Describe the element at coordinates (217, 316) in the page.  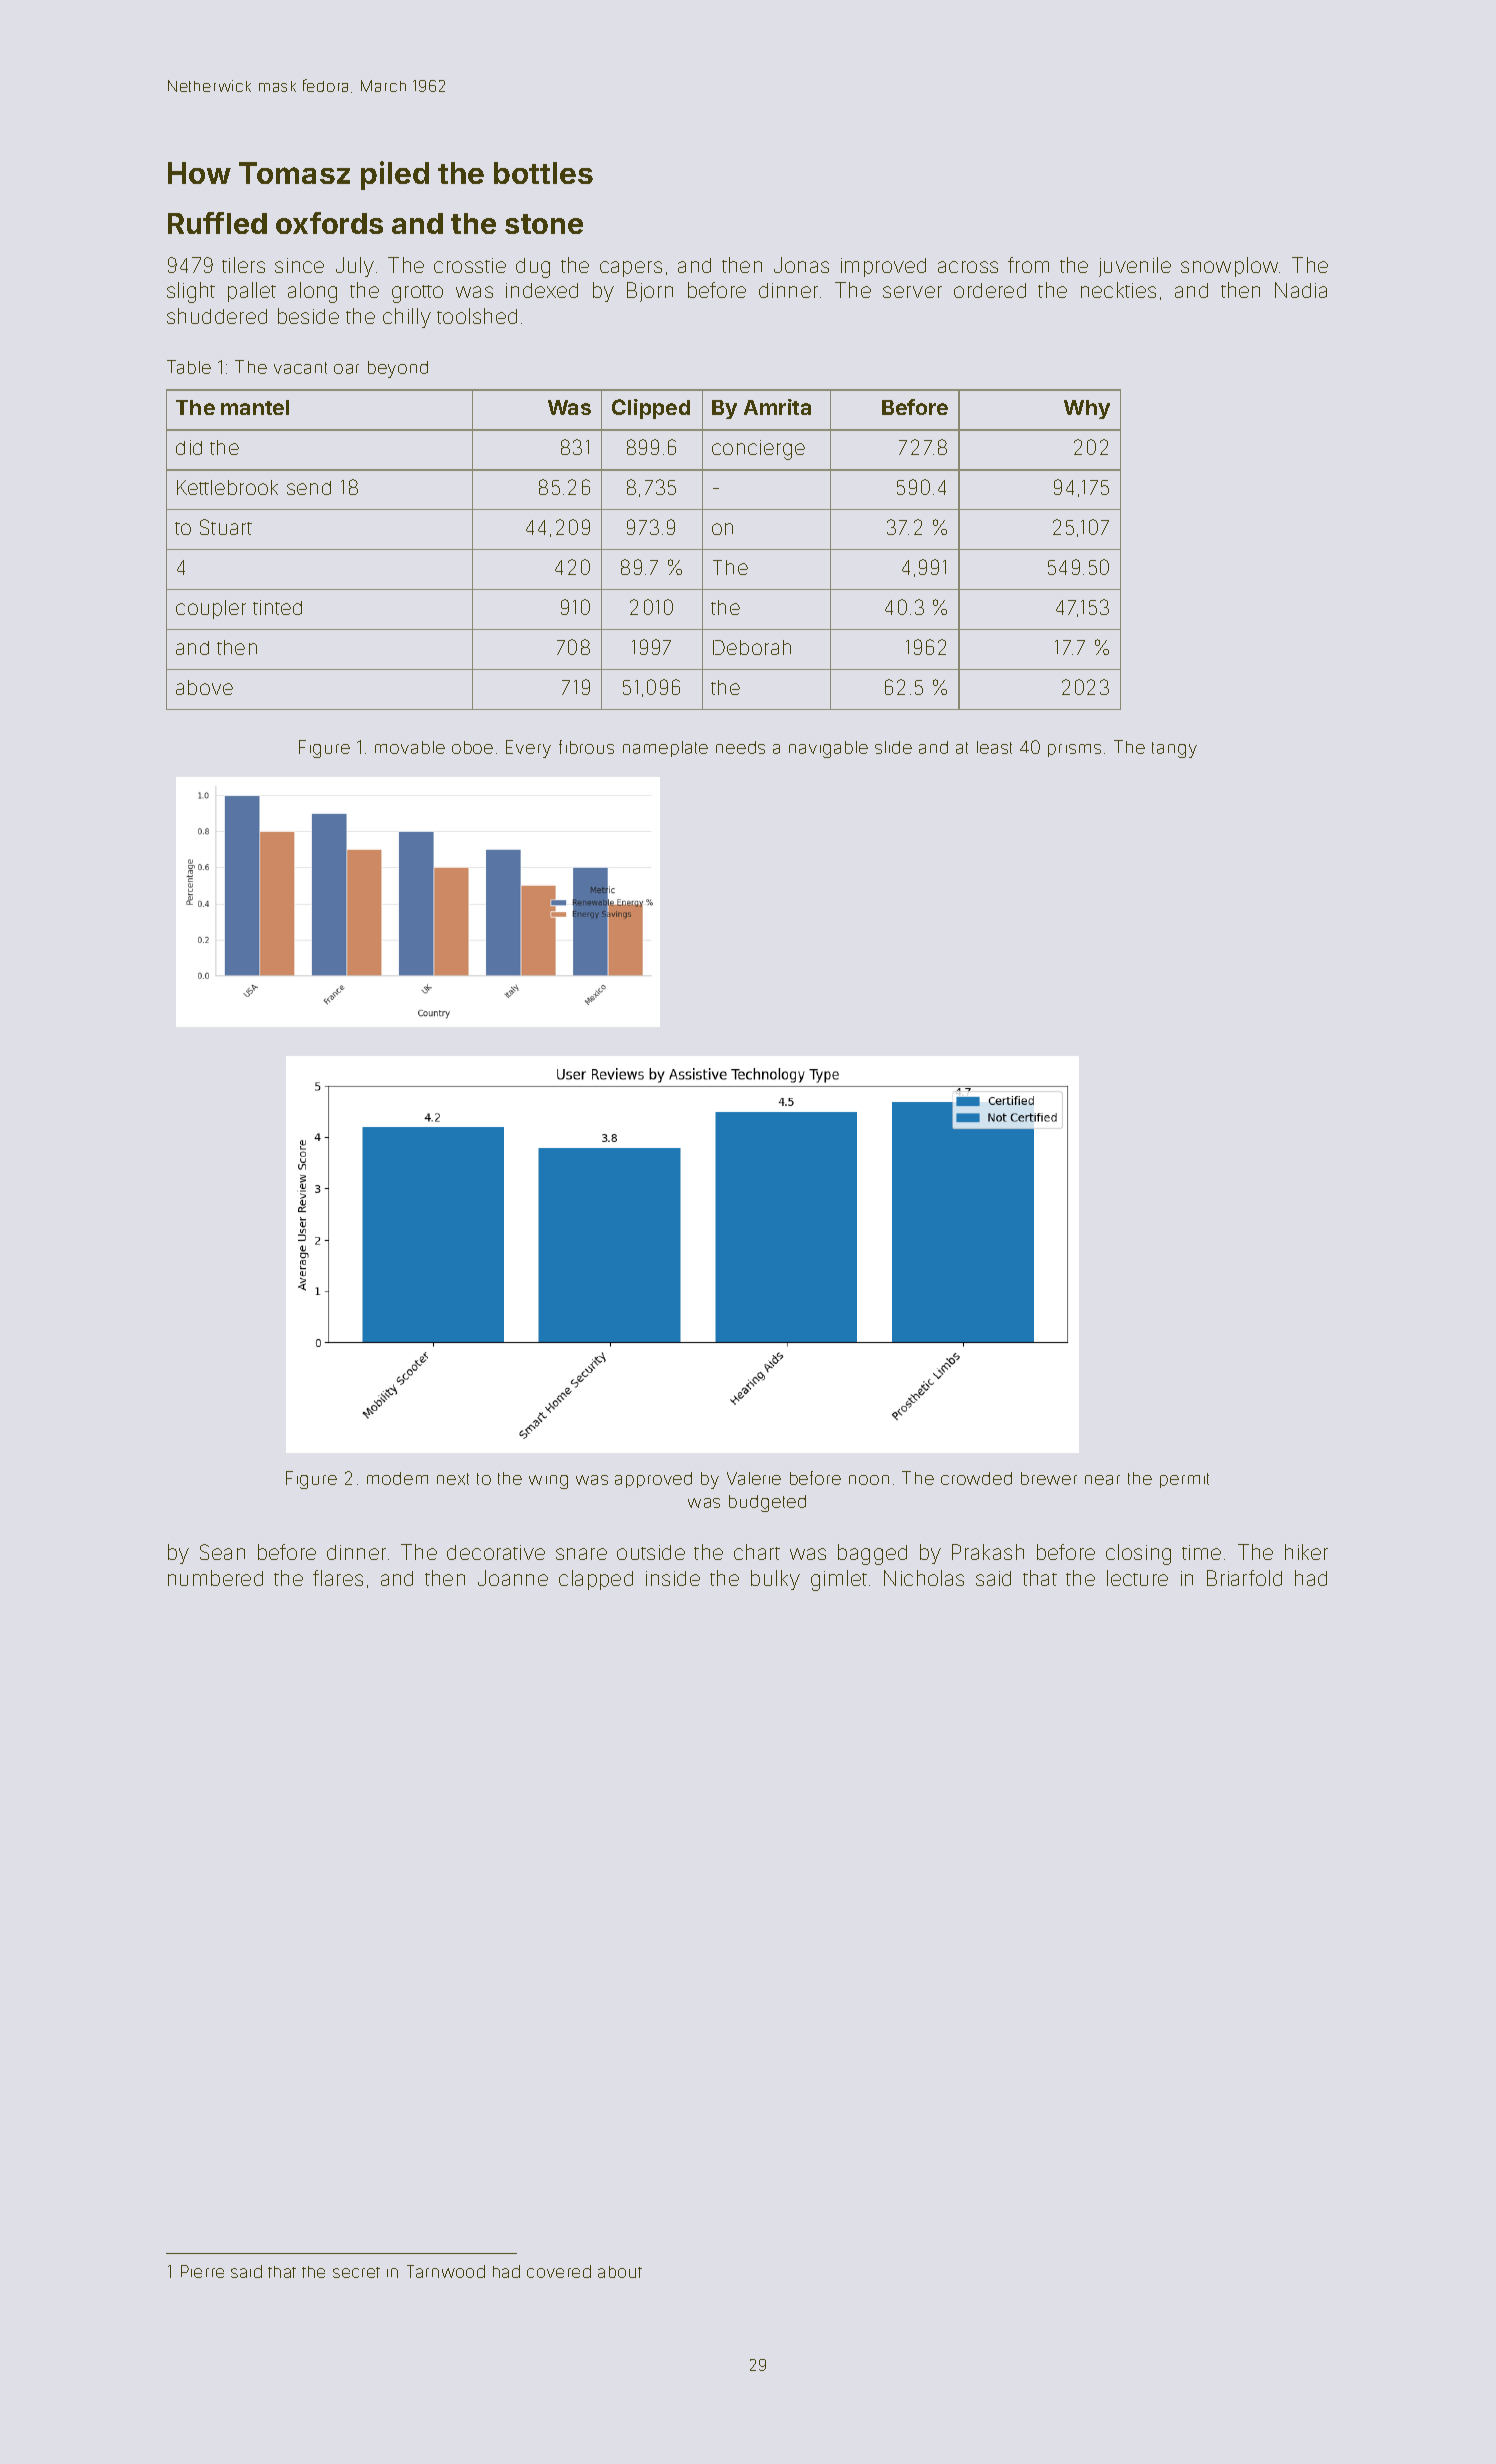
I see `shuddered` at that location.
